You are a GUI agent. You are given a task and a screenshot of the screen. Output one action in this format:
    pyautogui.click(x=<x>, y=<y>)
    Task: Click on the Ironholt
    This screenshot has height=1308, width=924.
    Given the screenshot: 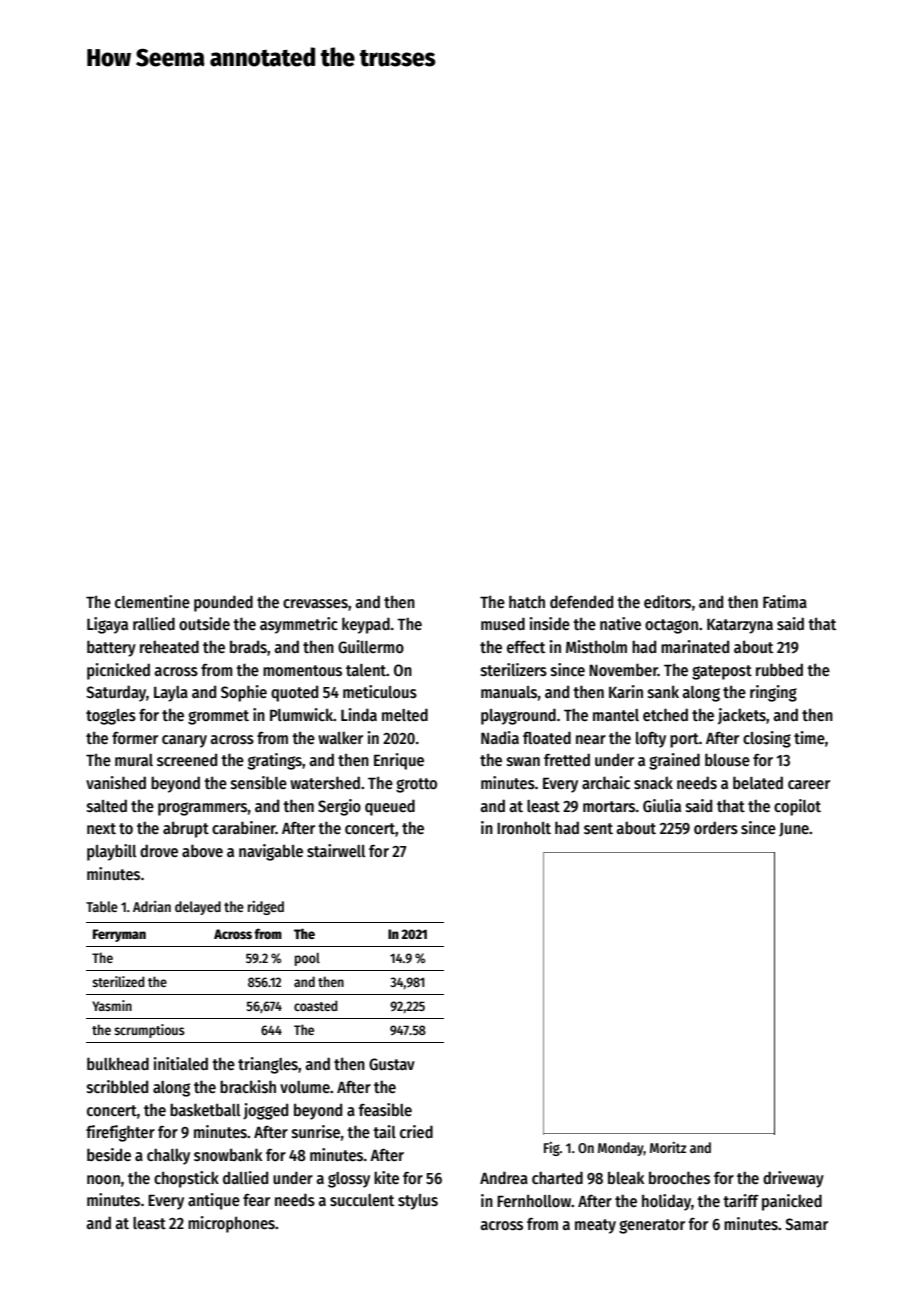 What is the action you would take?
    pyautogui.click(x=524, y=828)
